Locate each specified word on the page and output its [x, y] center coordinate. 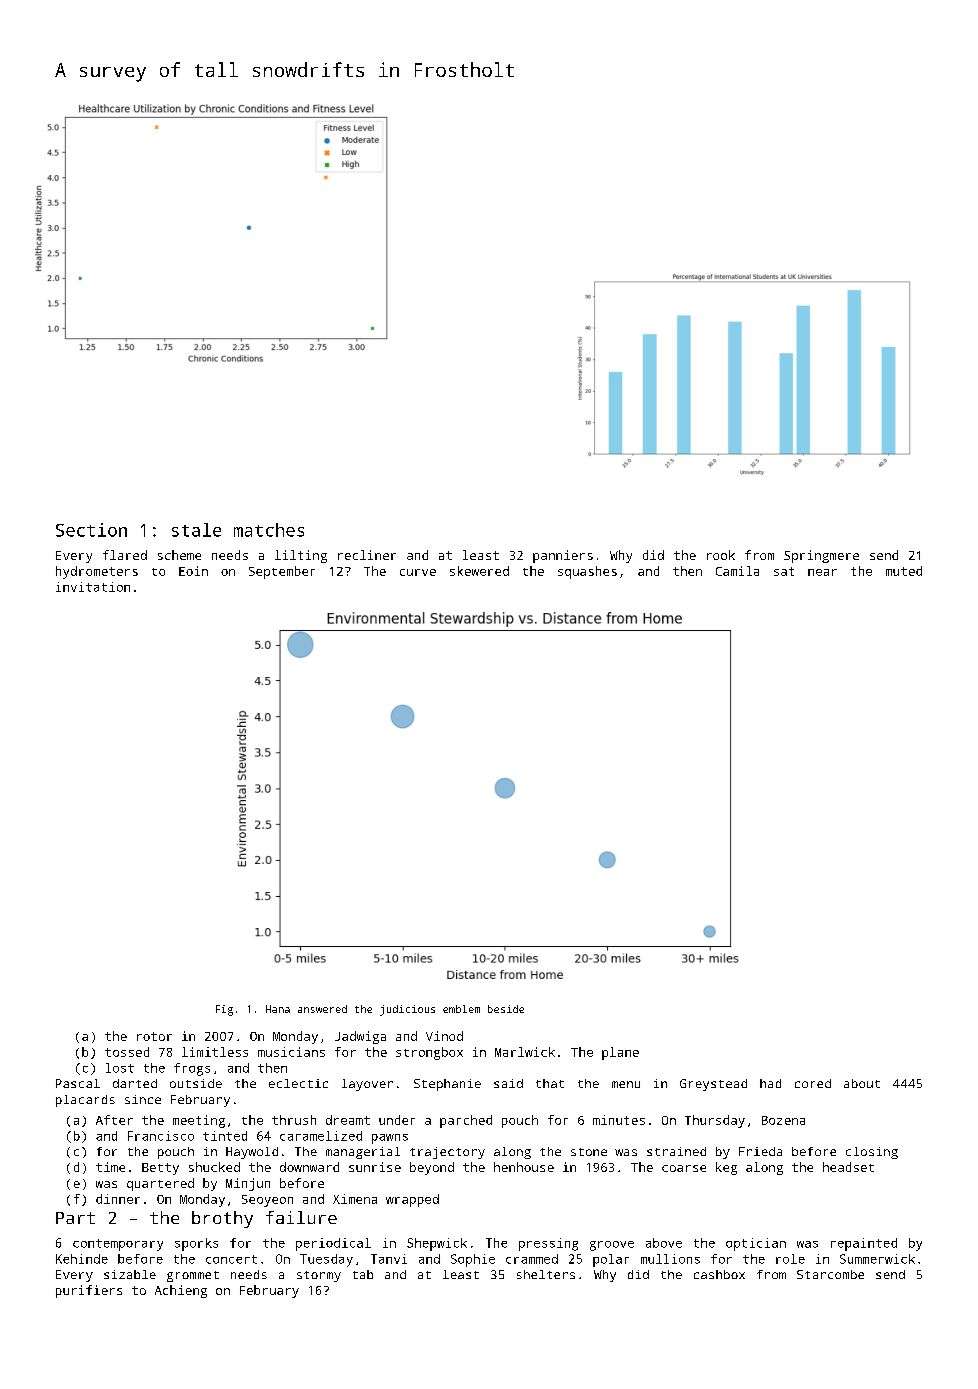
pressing [548, 1244]
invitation [93, 587]
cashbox [719, 1274]
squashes [587, 572]
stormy [319, 1276]
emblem [461, 1009]
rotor [154, 1036]
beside [506, 1009]
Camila [737, 571]
